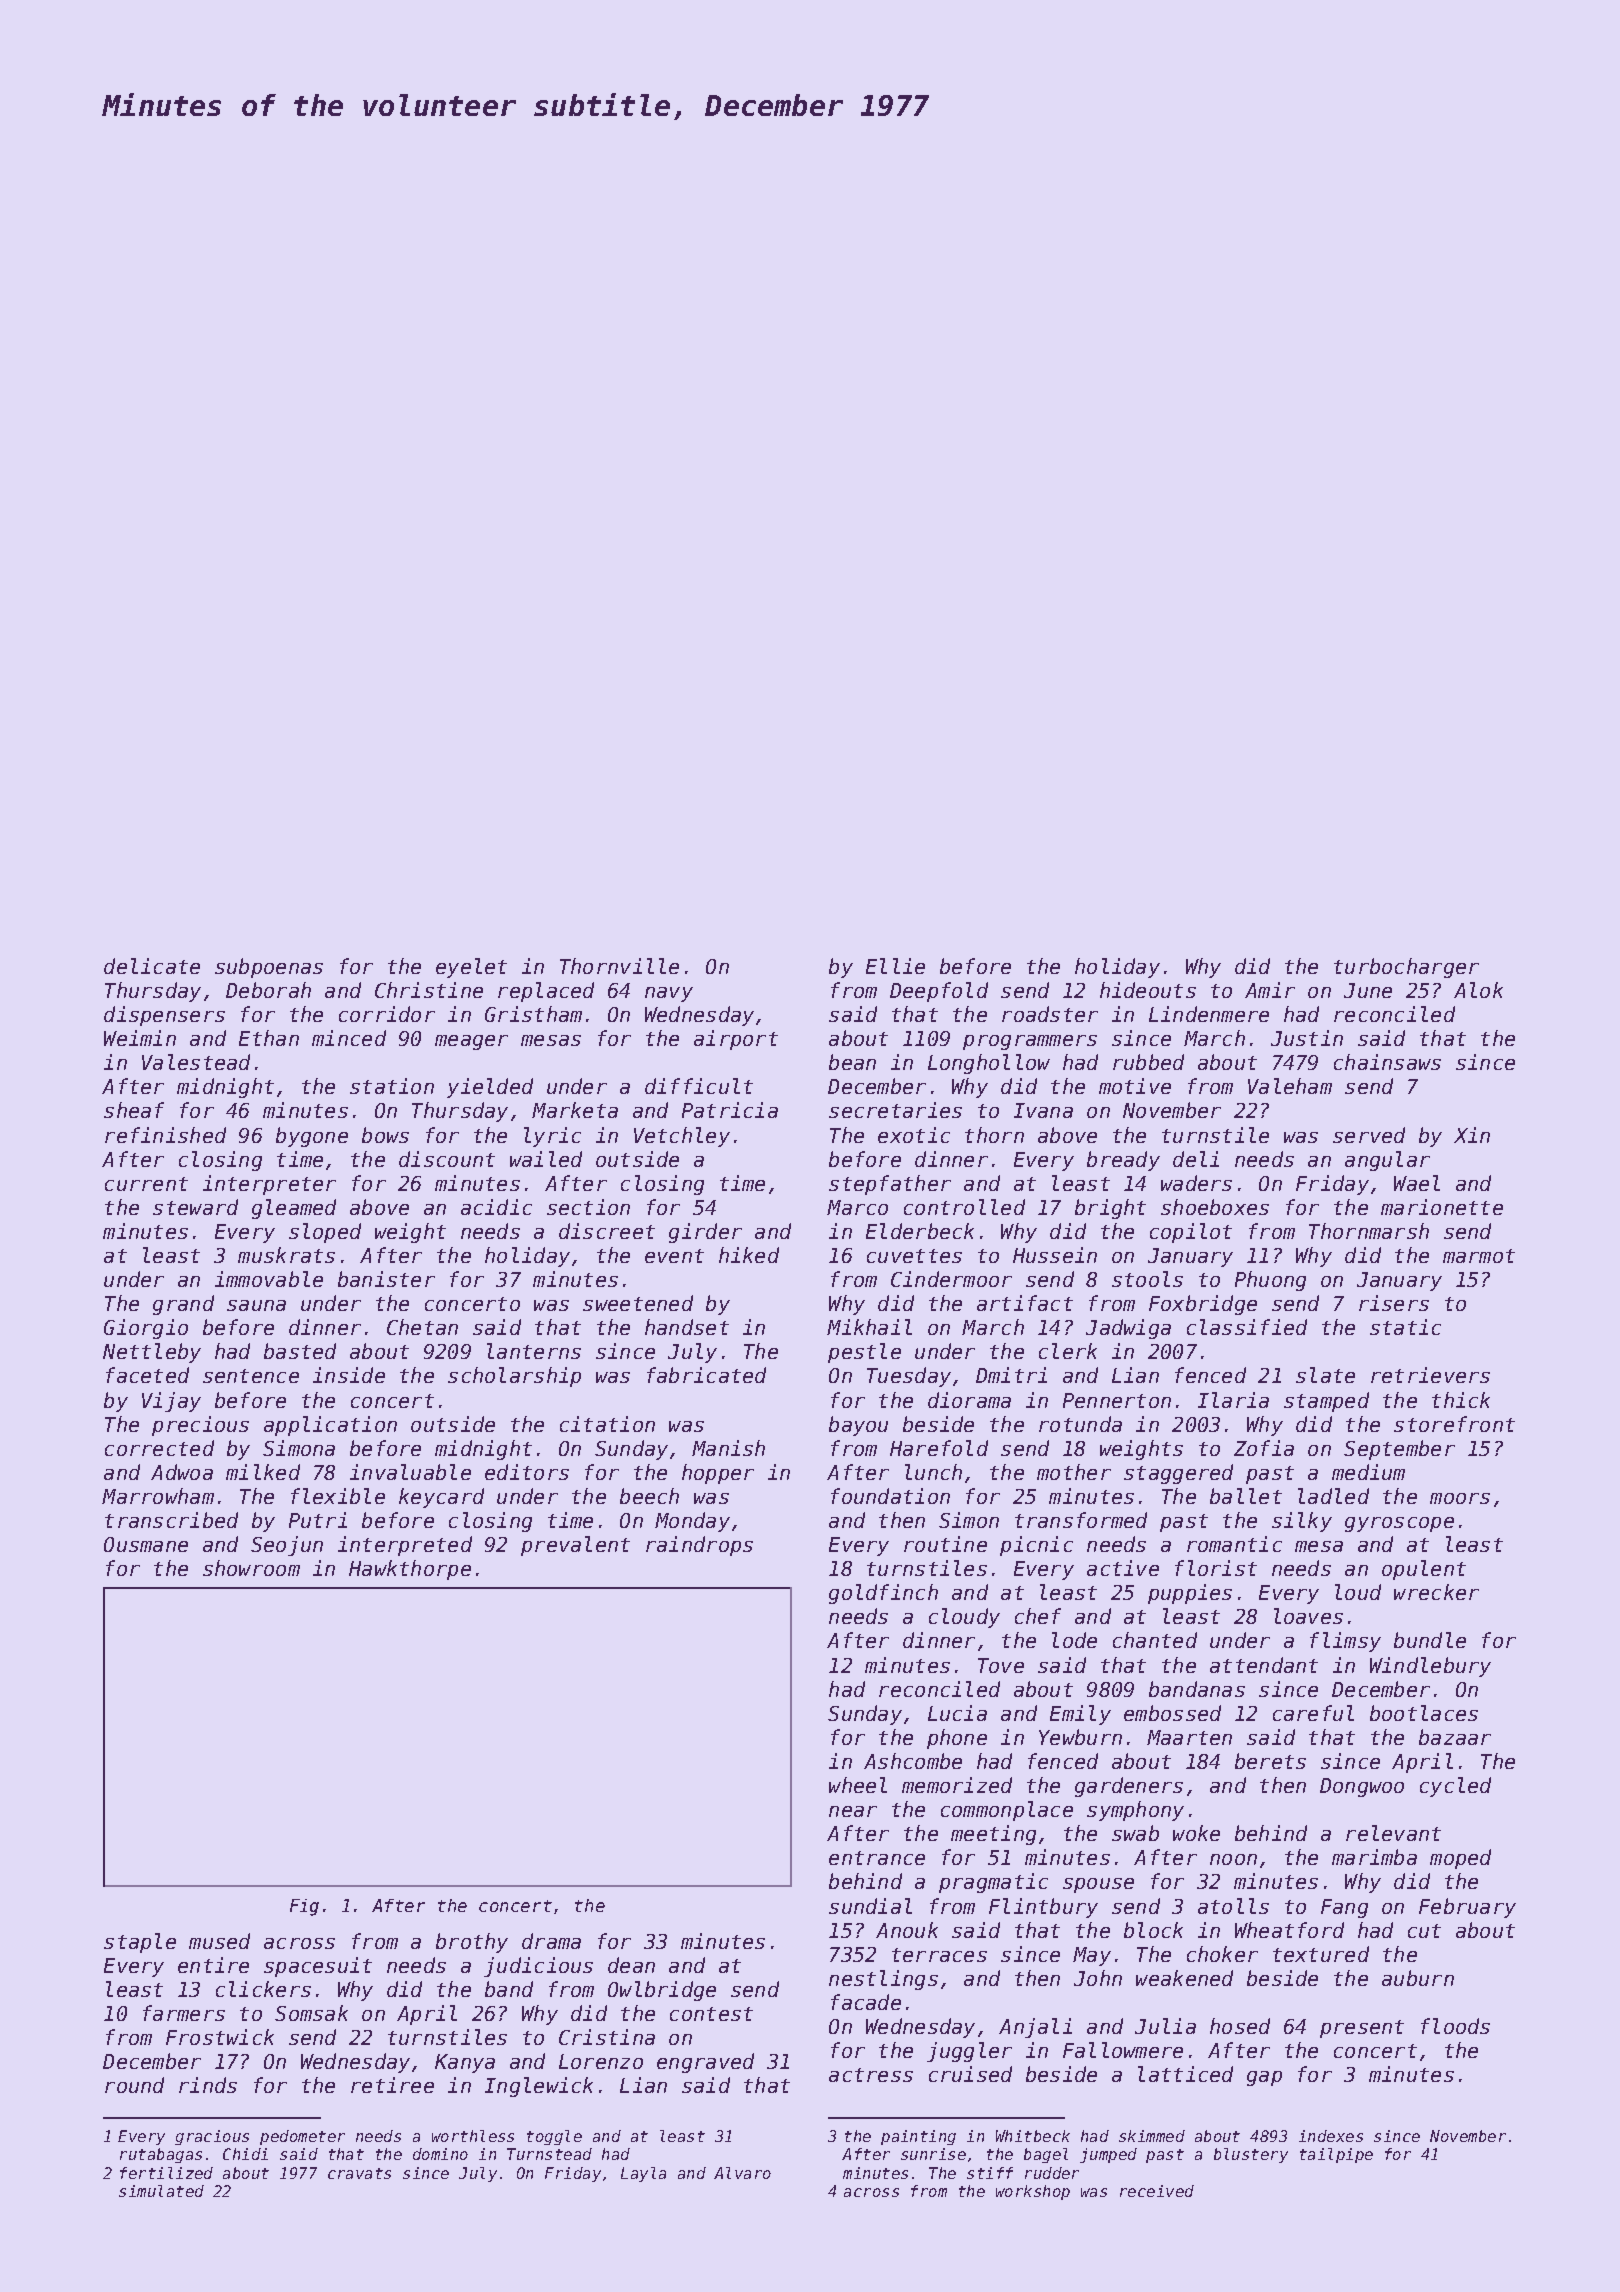 The width and height of the screenshot is (1620, 2292). What do you see at coordinates (864, 1353) in the screenshot?
I see `pestle` at bounding box center [864, 1353].
